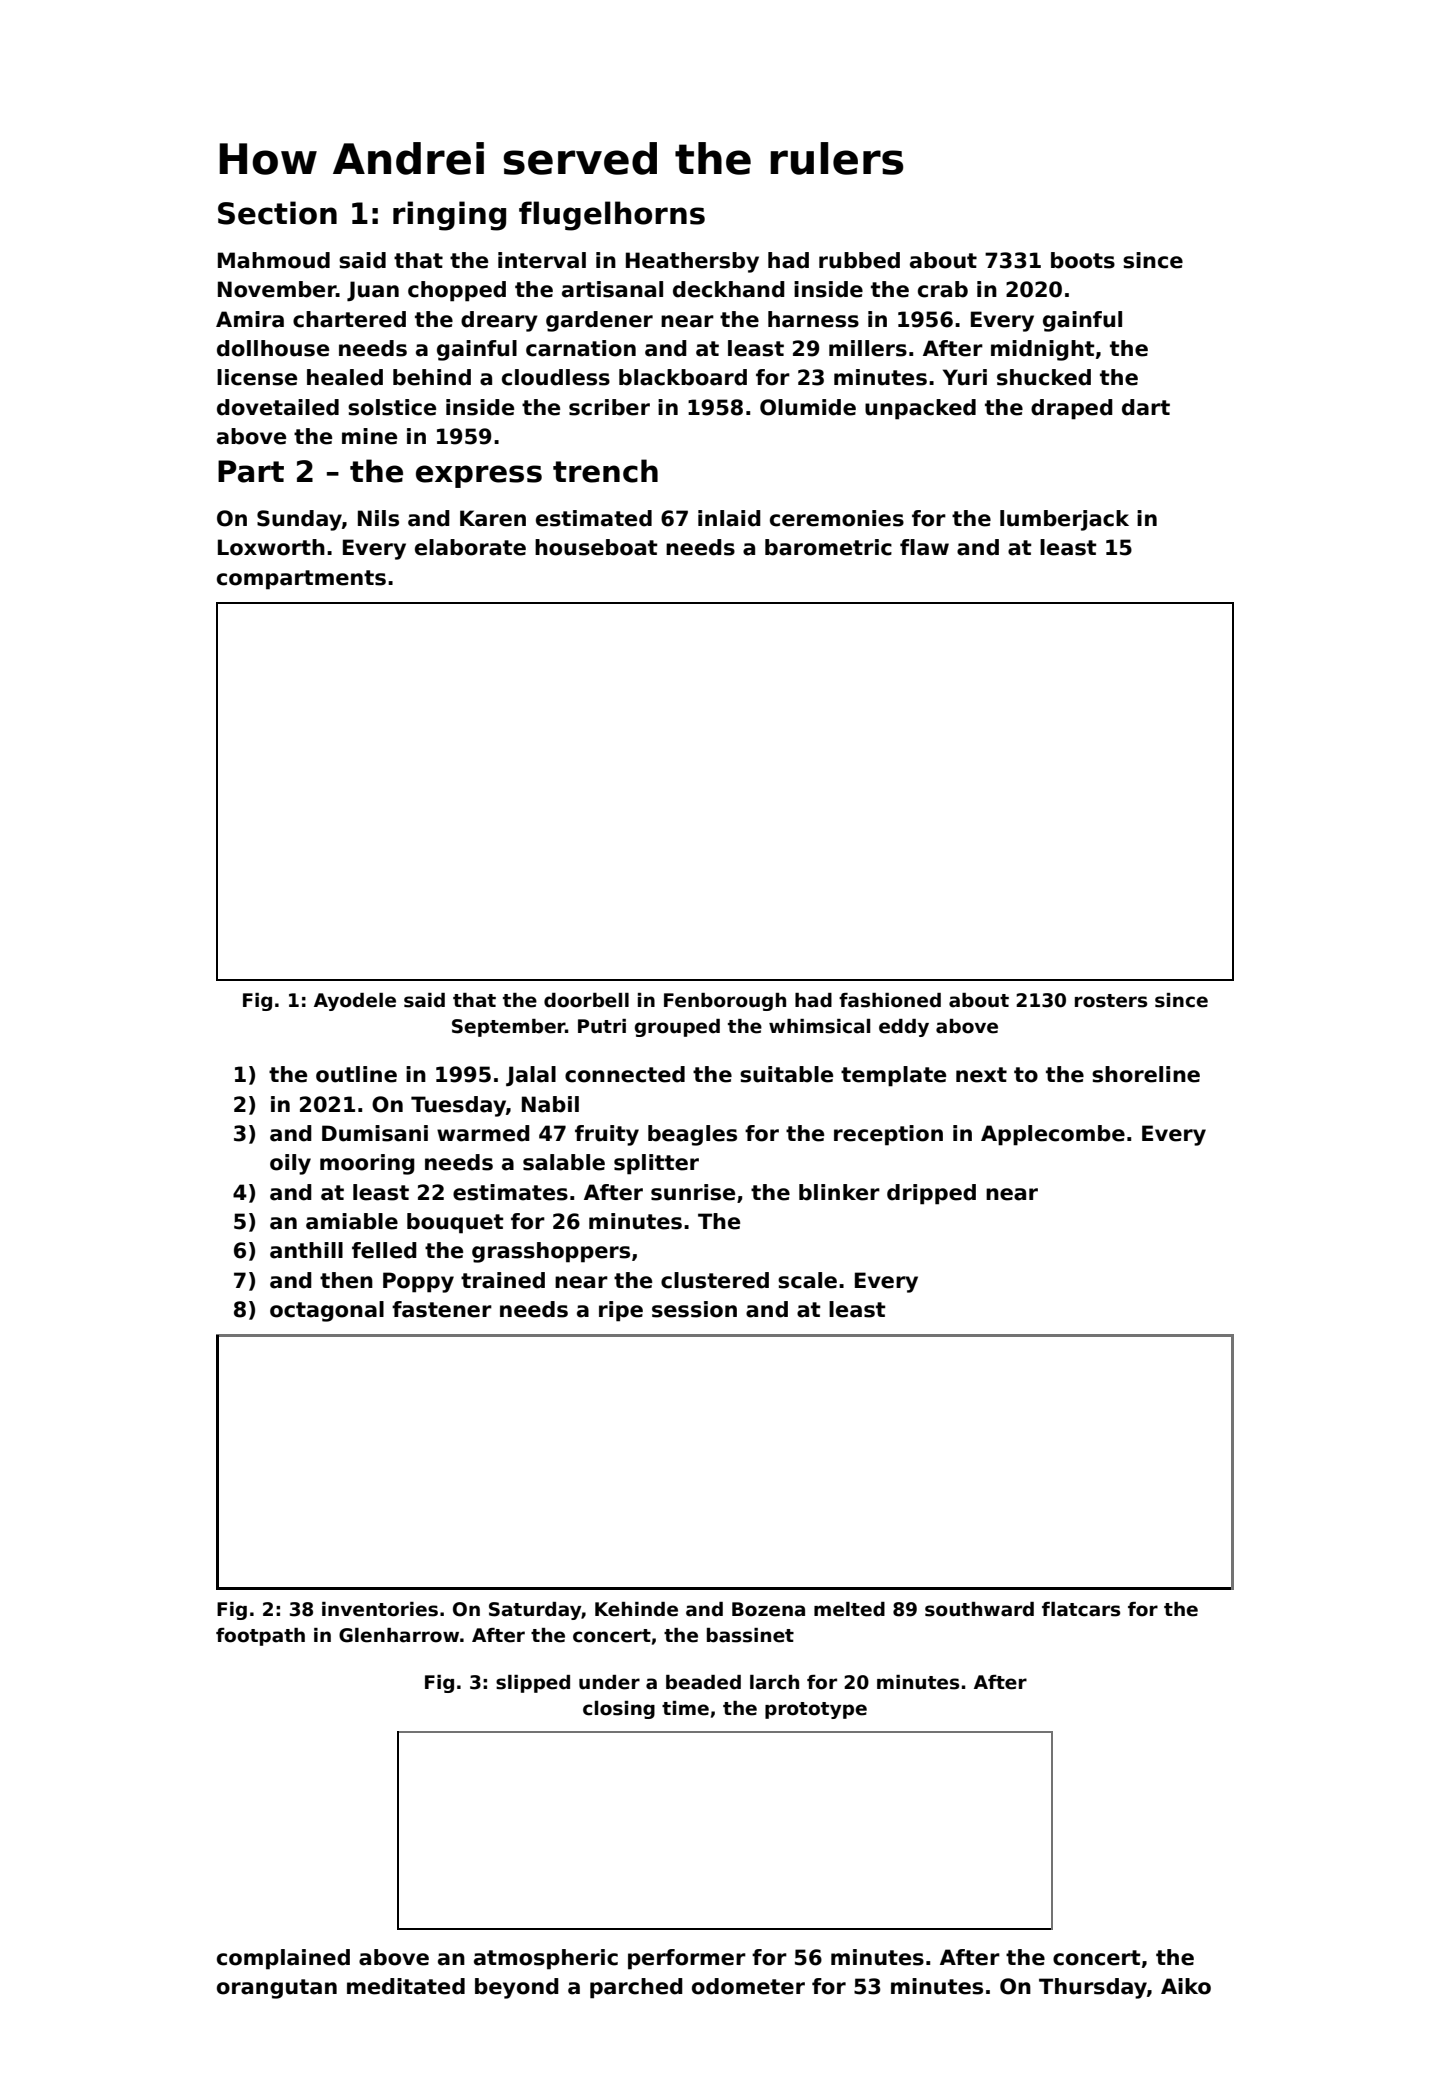 The width and height of the screenshot is (1450, 2100). I want to click on Kehinde, so click(636, 1609).
